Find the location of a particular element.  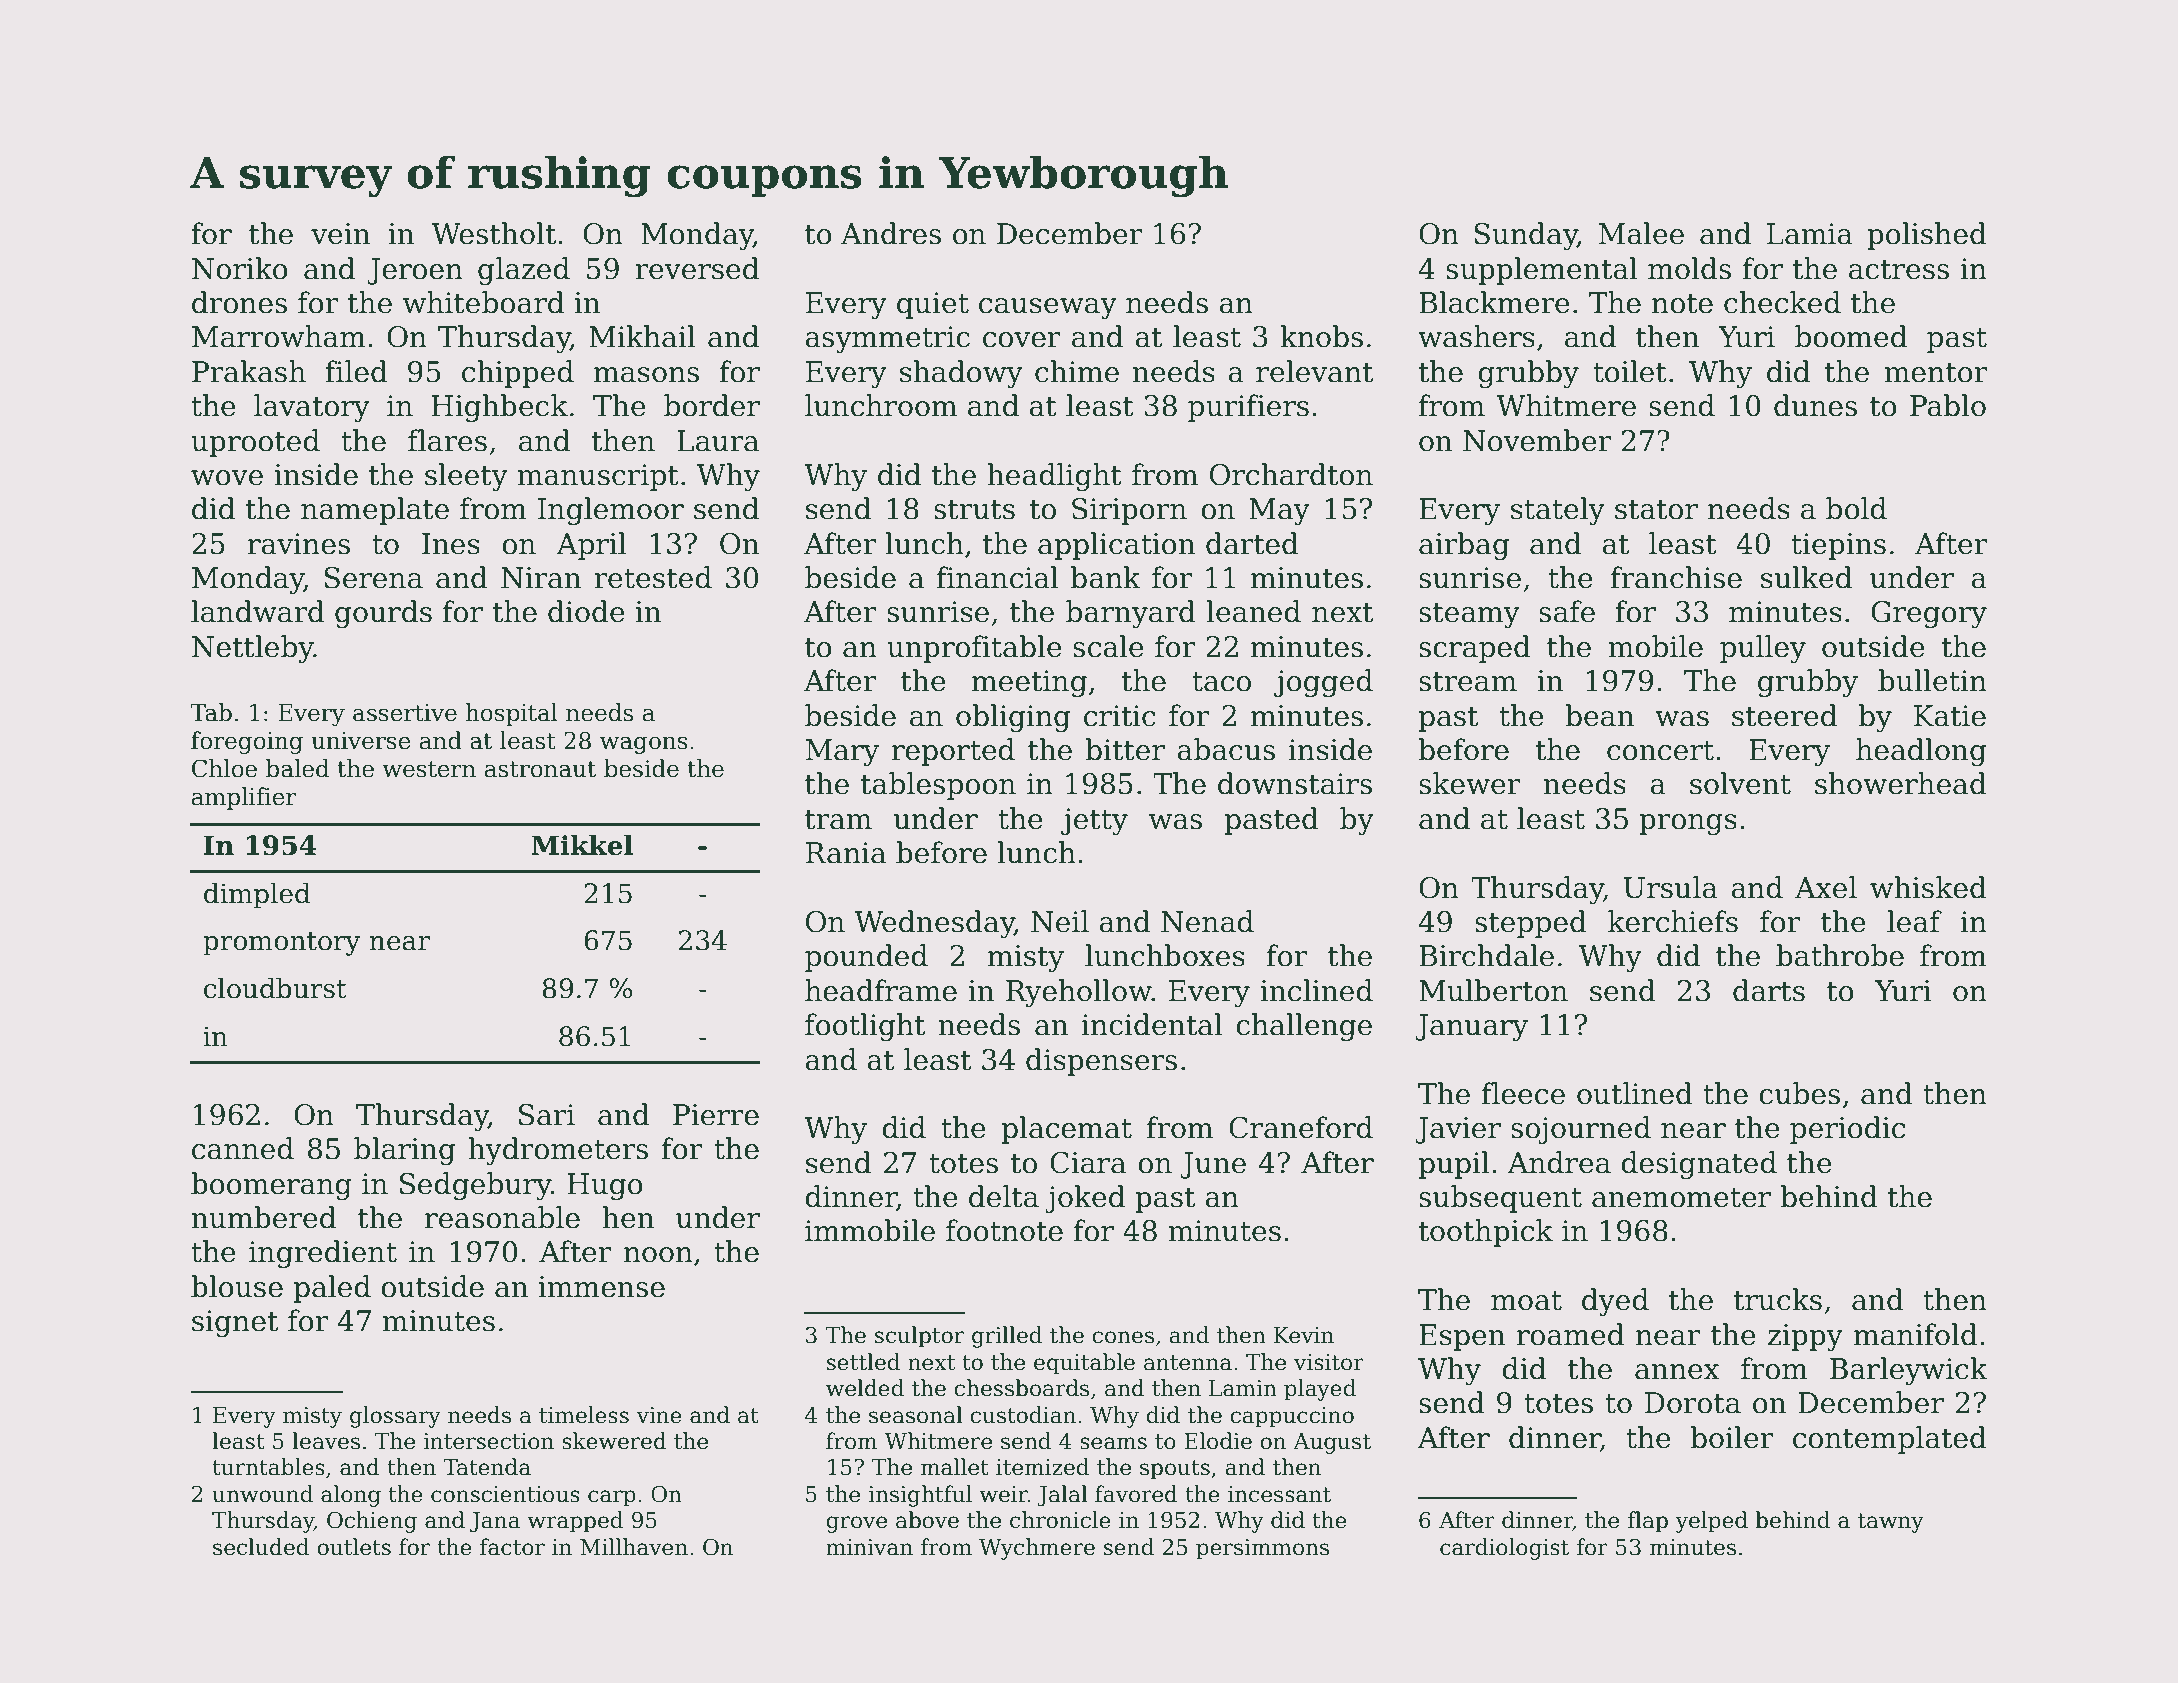

cones is located at coordinates (1123, 1337).
